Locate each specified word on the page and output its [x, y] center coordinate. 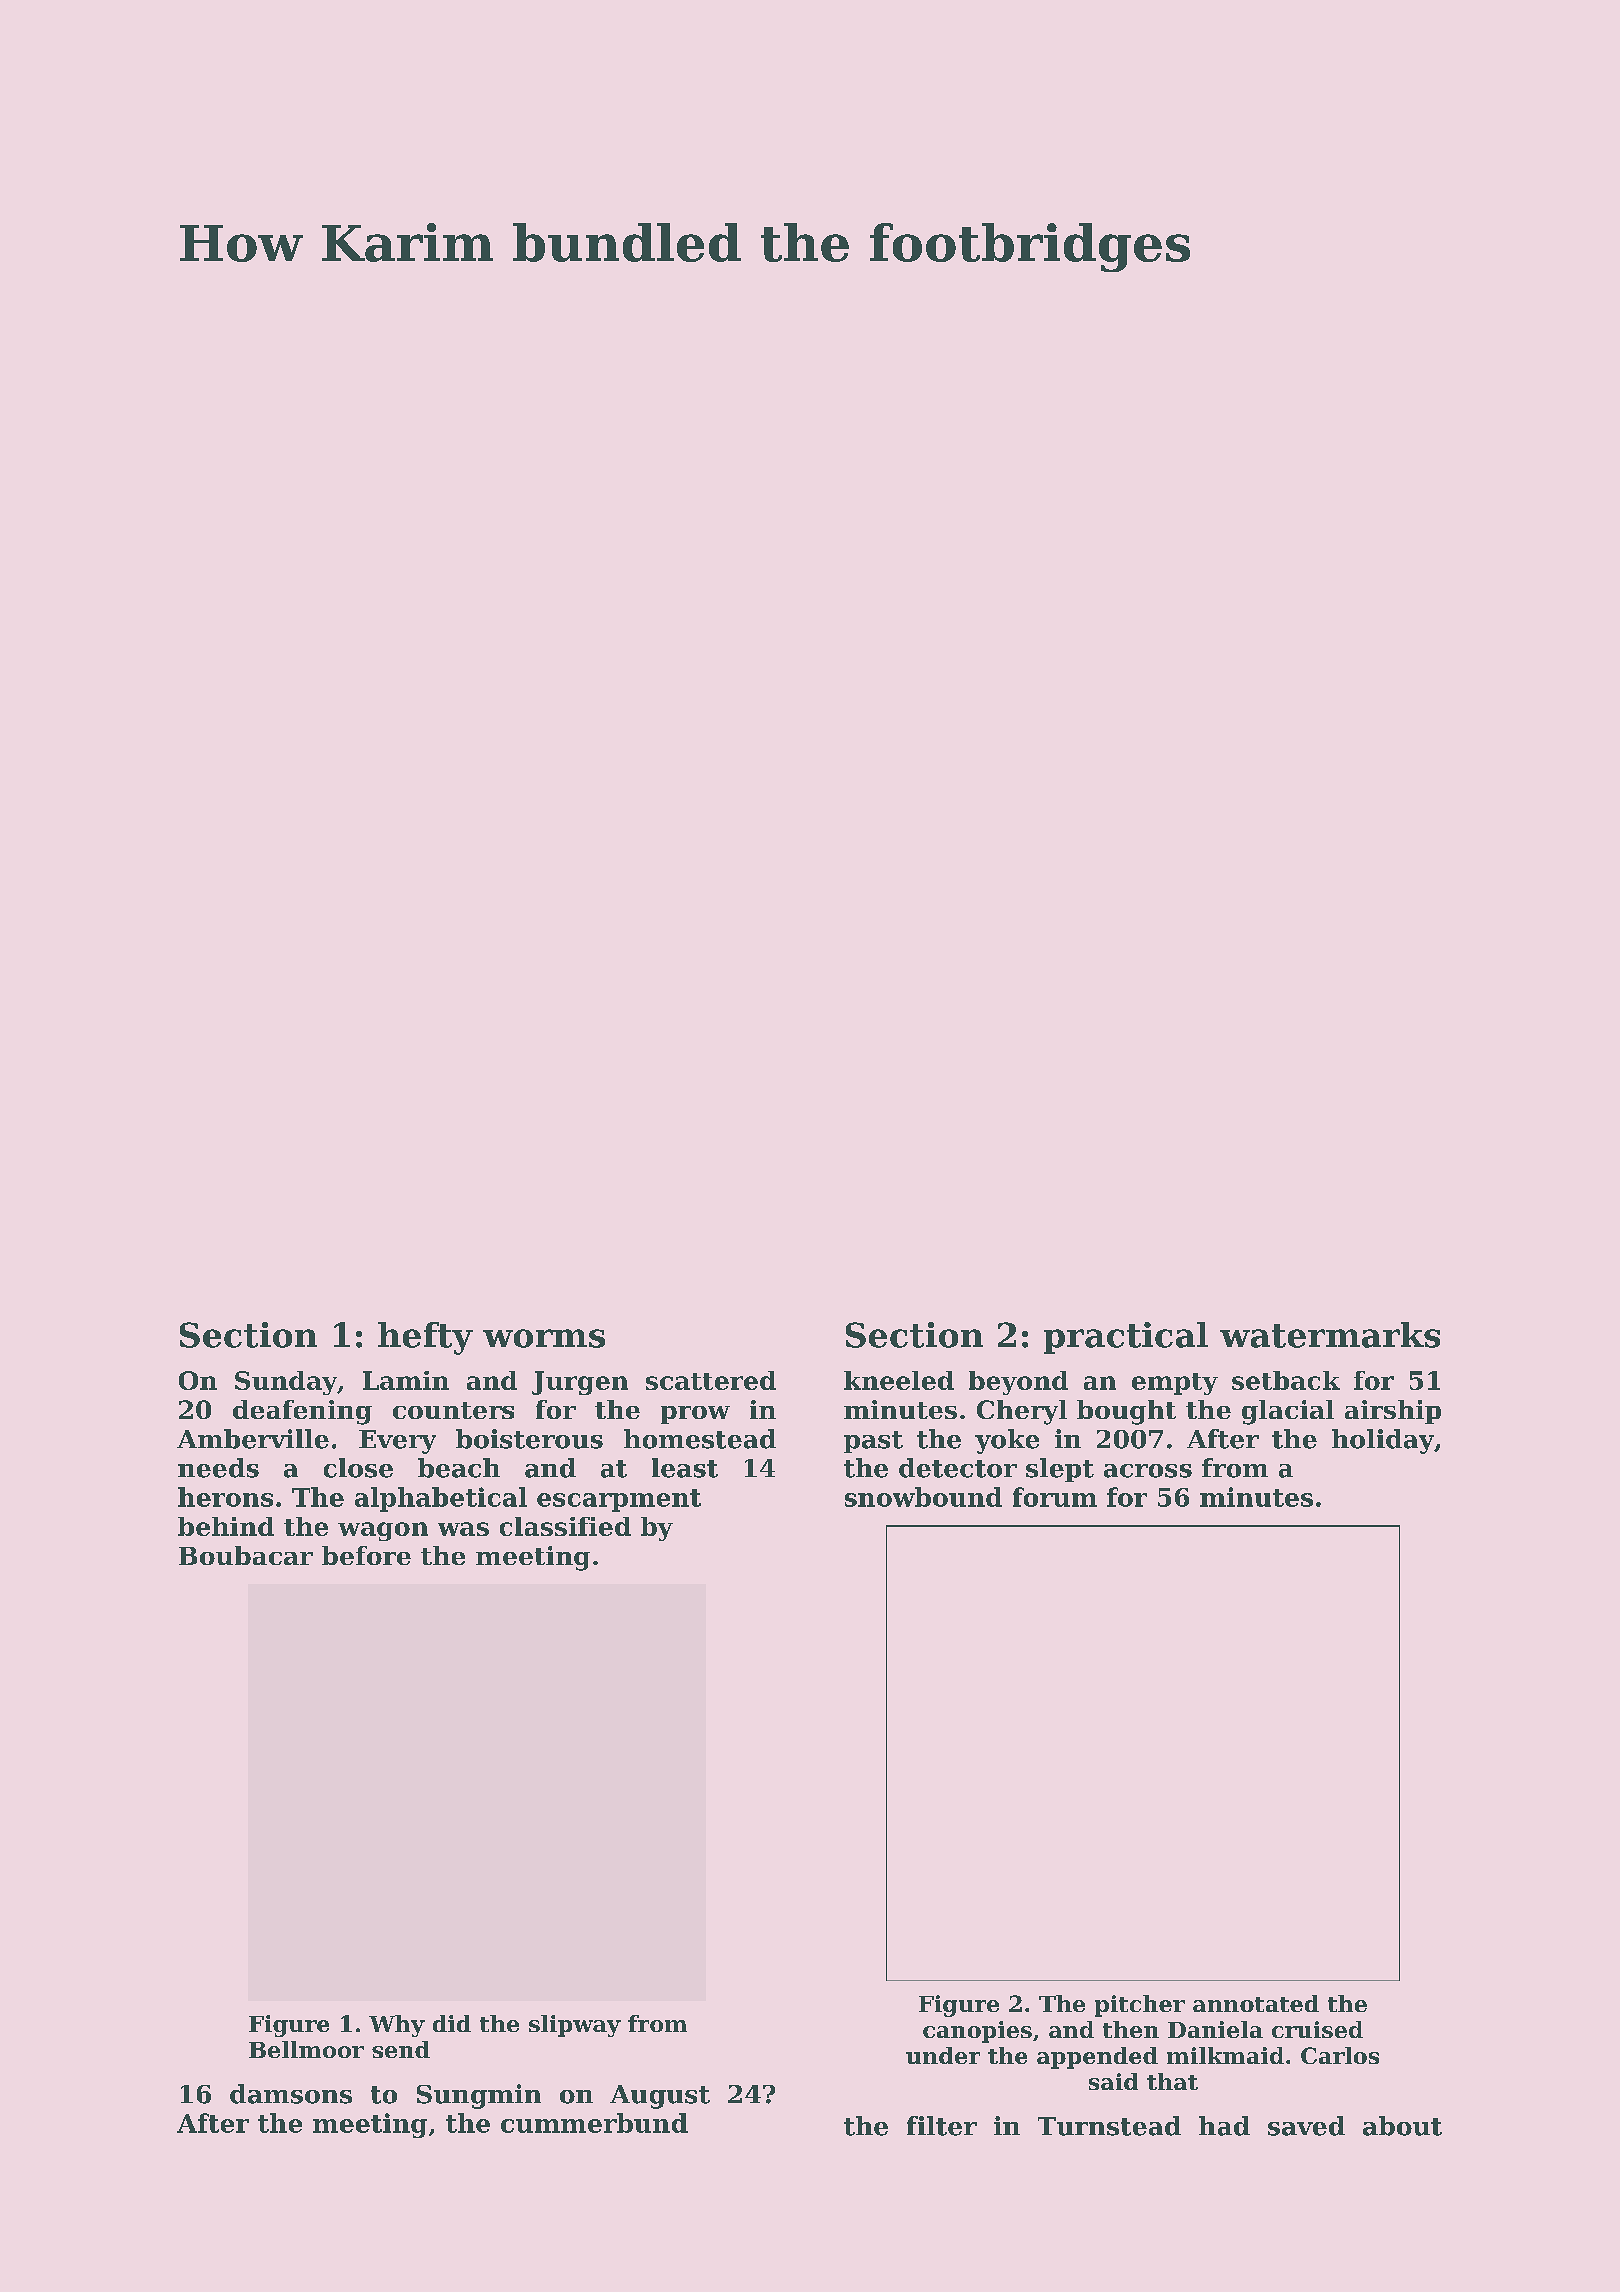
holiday [1383, 1441]
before [366, 1555]
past [873, 1442]
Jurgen [580, 1383]
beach [459, 1468]
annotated [1256, 2003]
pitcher [1140, 2006]
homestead [700, 1439]
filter [942, 2126]
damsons [291, 2094]
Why [397, 2026]
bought [1126, 1412]
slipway [575, 2026]
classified [565, 1526]
